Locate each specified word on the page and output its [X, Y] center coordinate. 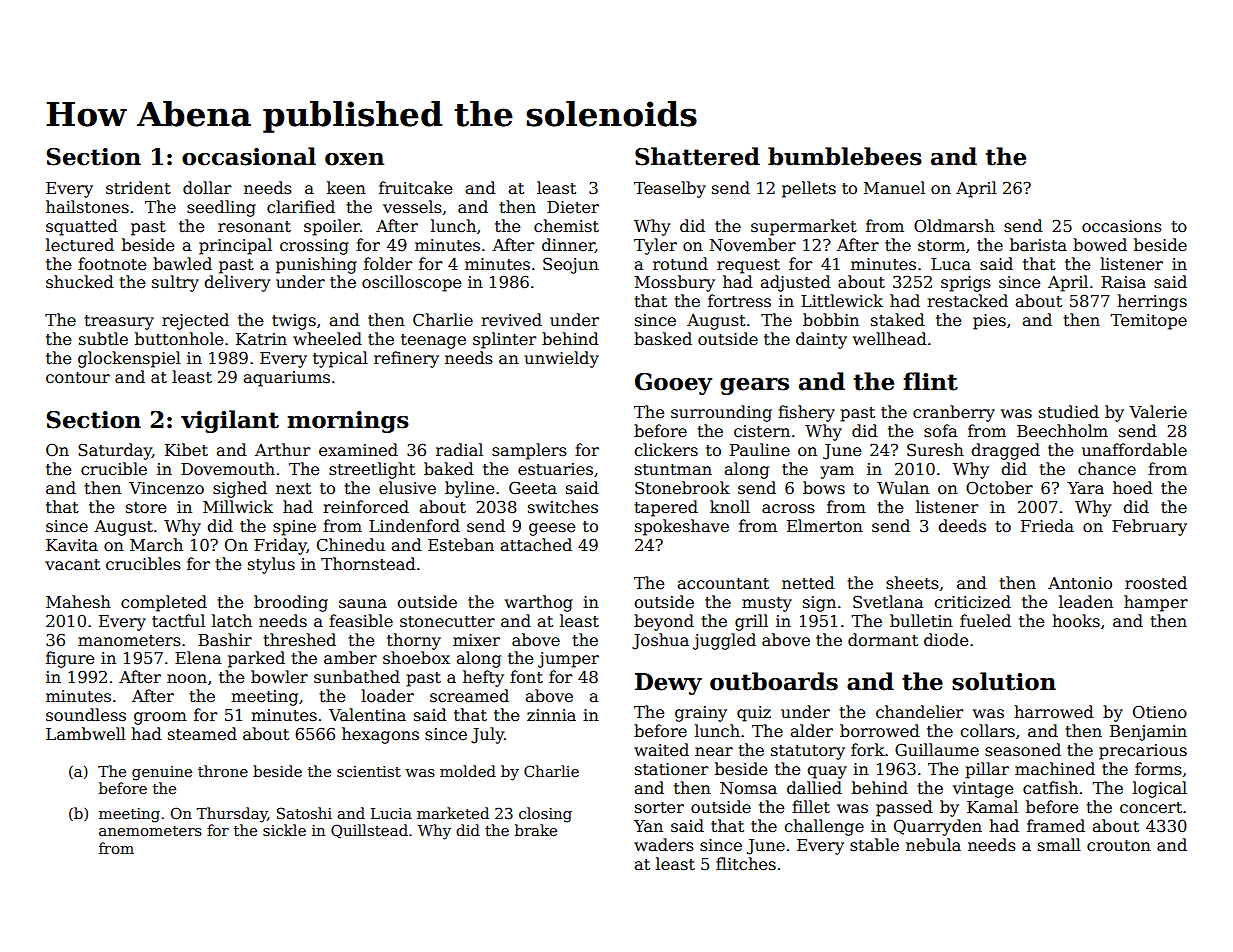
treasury [119, 322]
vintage [983, 790]
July [487, 735]
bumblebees [845, 156]
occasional [249, 156]
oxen [354, 159]
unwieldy [561, 359]
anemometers [150, 831]
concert [1151, 807]
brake [536, 830]
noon [187, 678]
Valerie [1158, 412]
